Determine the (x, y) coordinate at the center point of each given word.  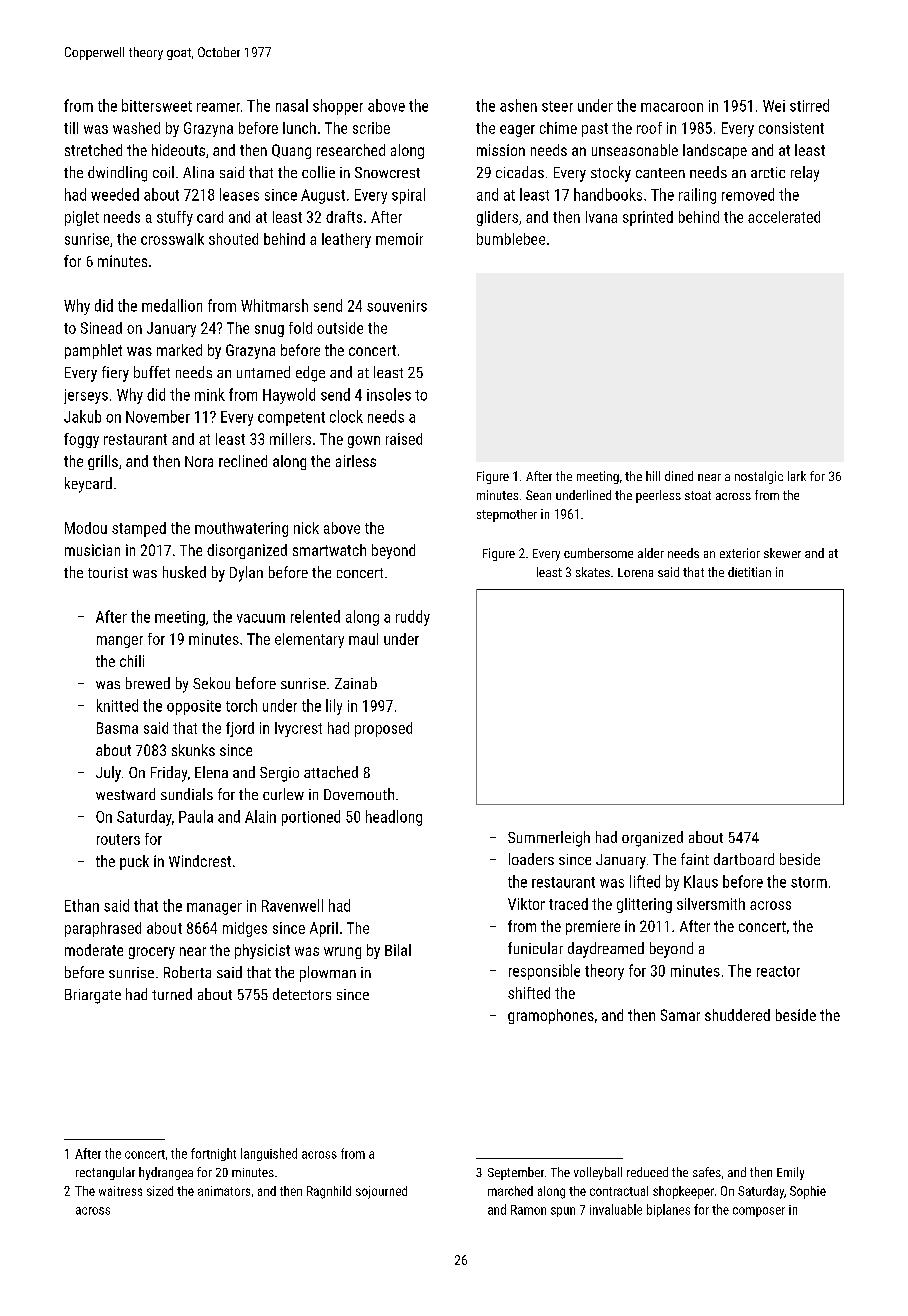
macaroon (672, 107)
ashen (518, 105)
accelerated (784, 217)
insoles (389, 394)
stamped (139, 529)
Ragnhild (329, 1192)
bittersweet (157, 105)
